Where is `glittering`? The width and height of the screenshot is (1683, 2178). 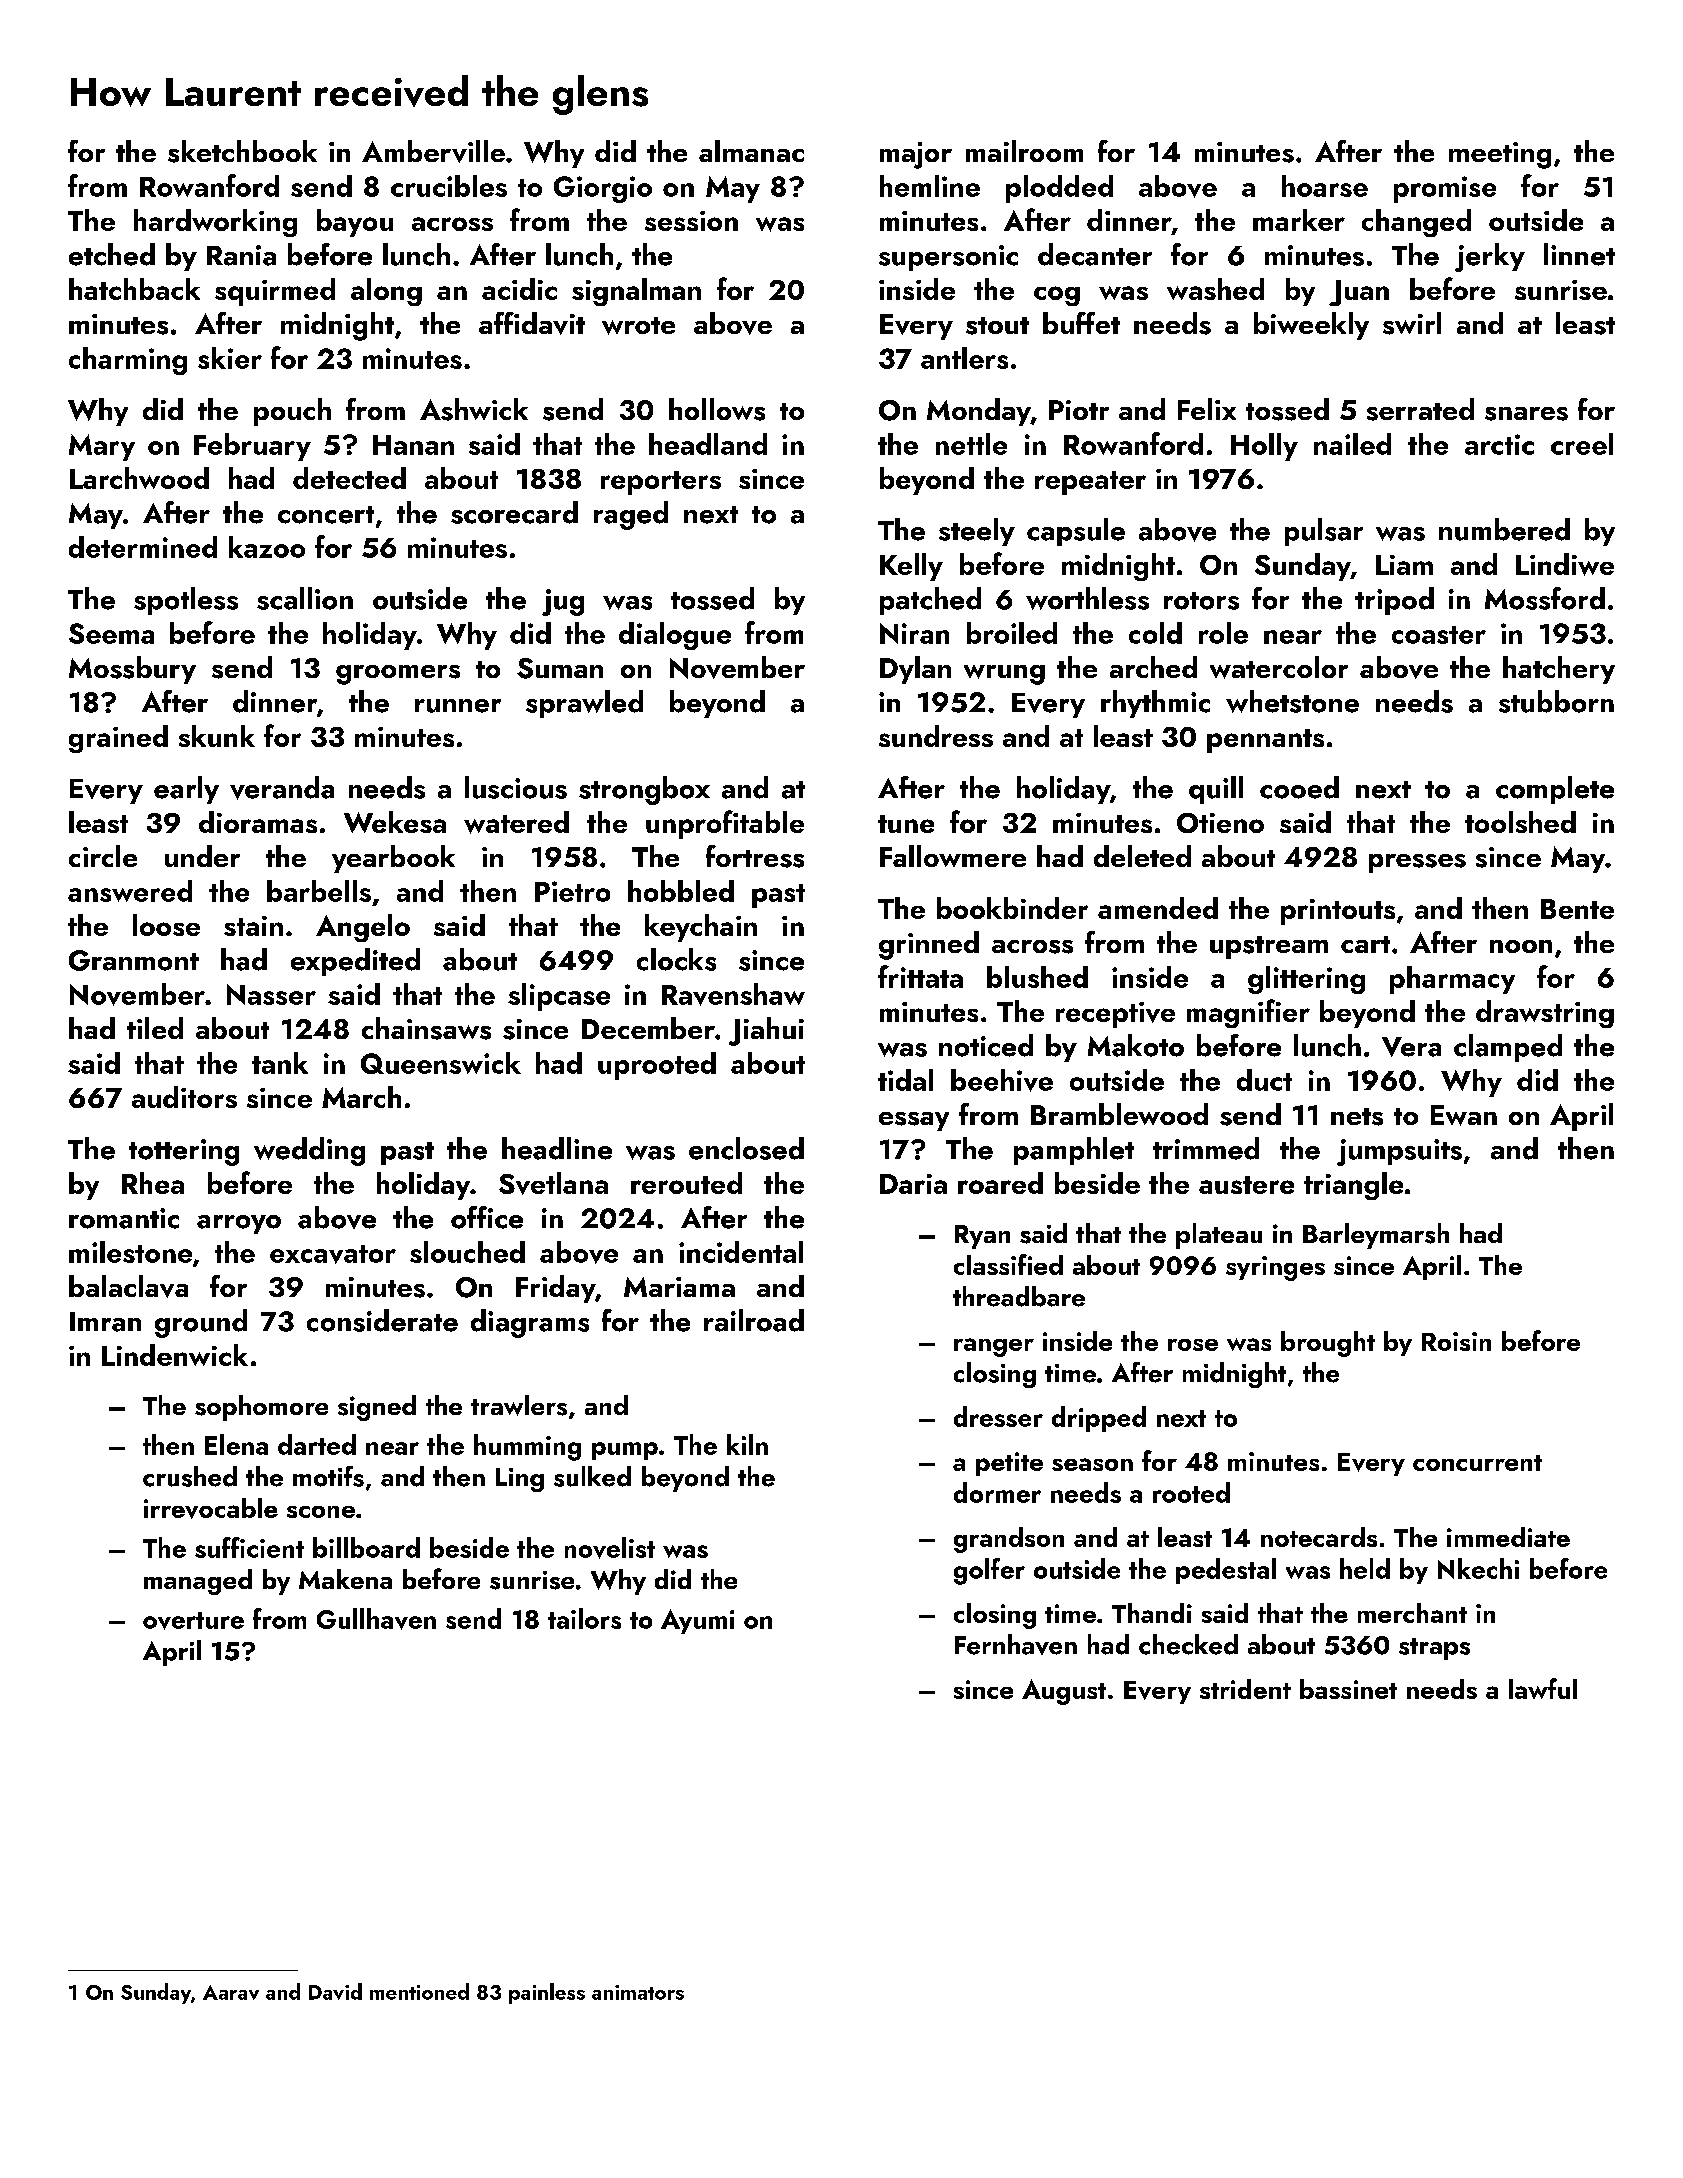
glittering is located at coordinates (1306, 980).
